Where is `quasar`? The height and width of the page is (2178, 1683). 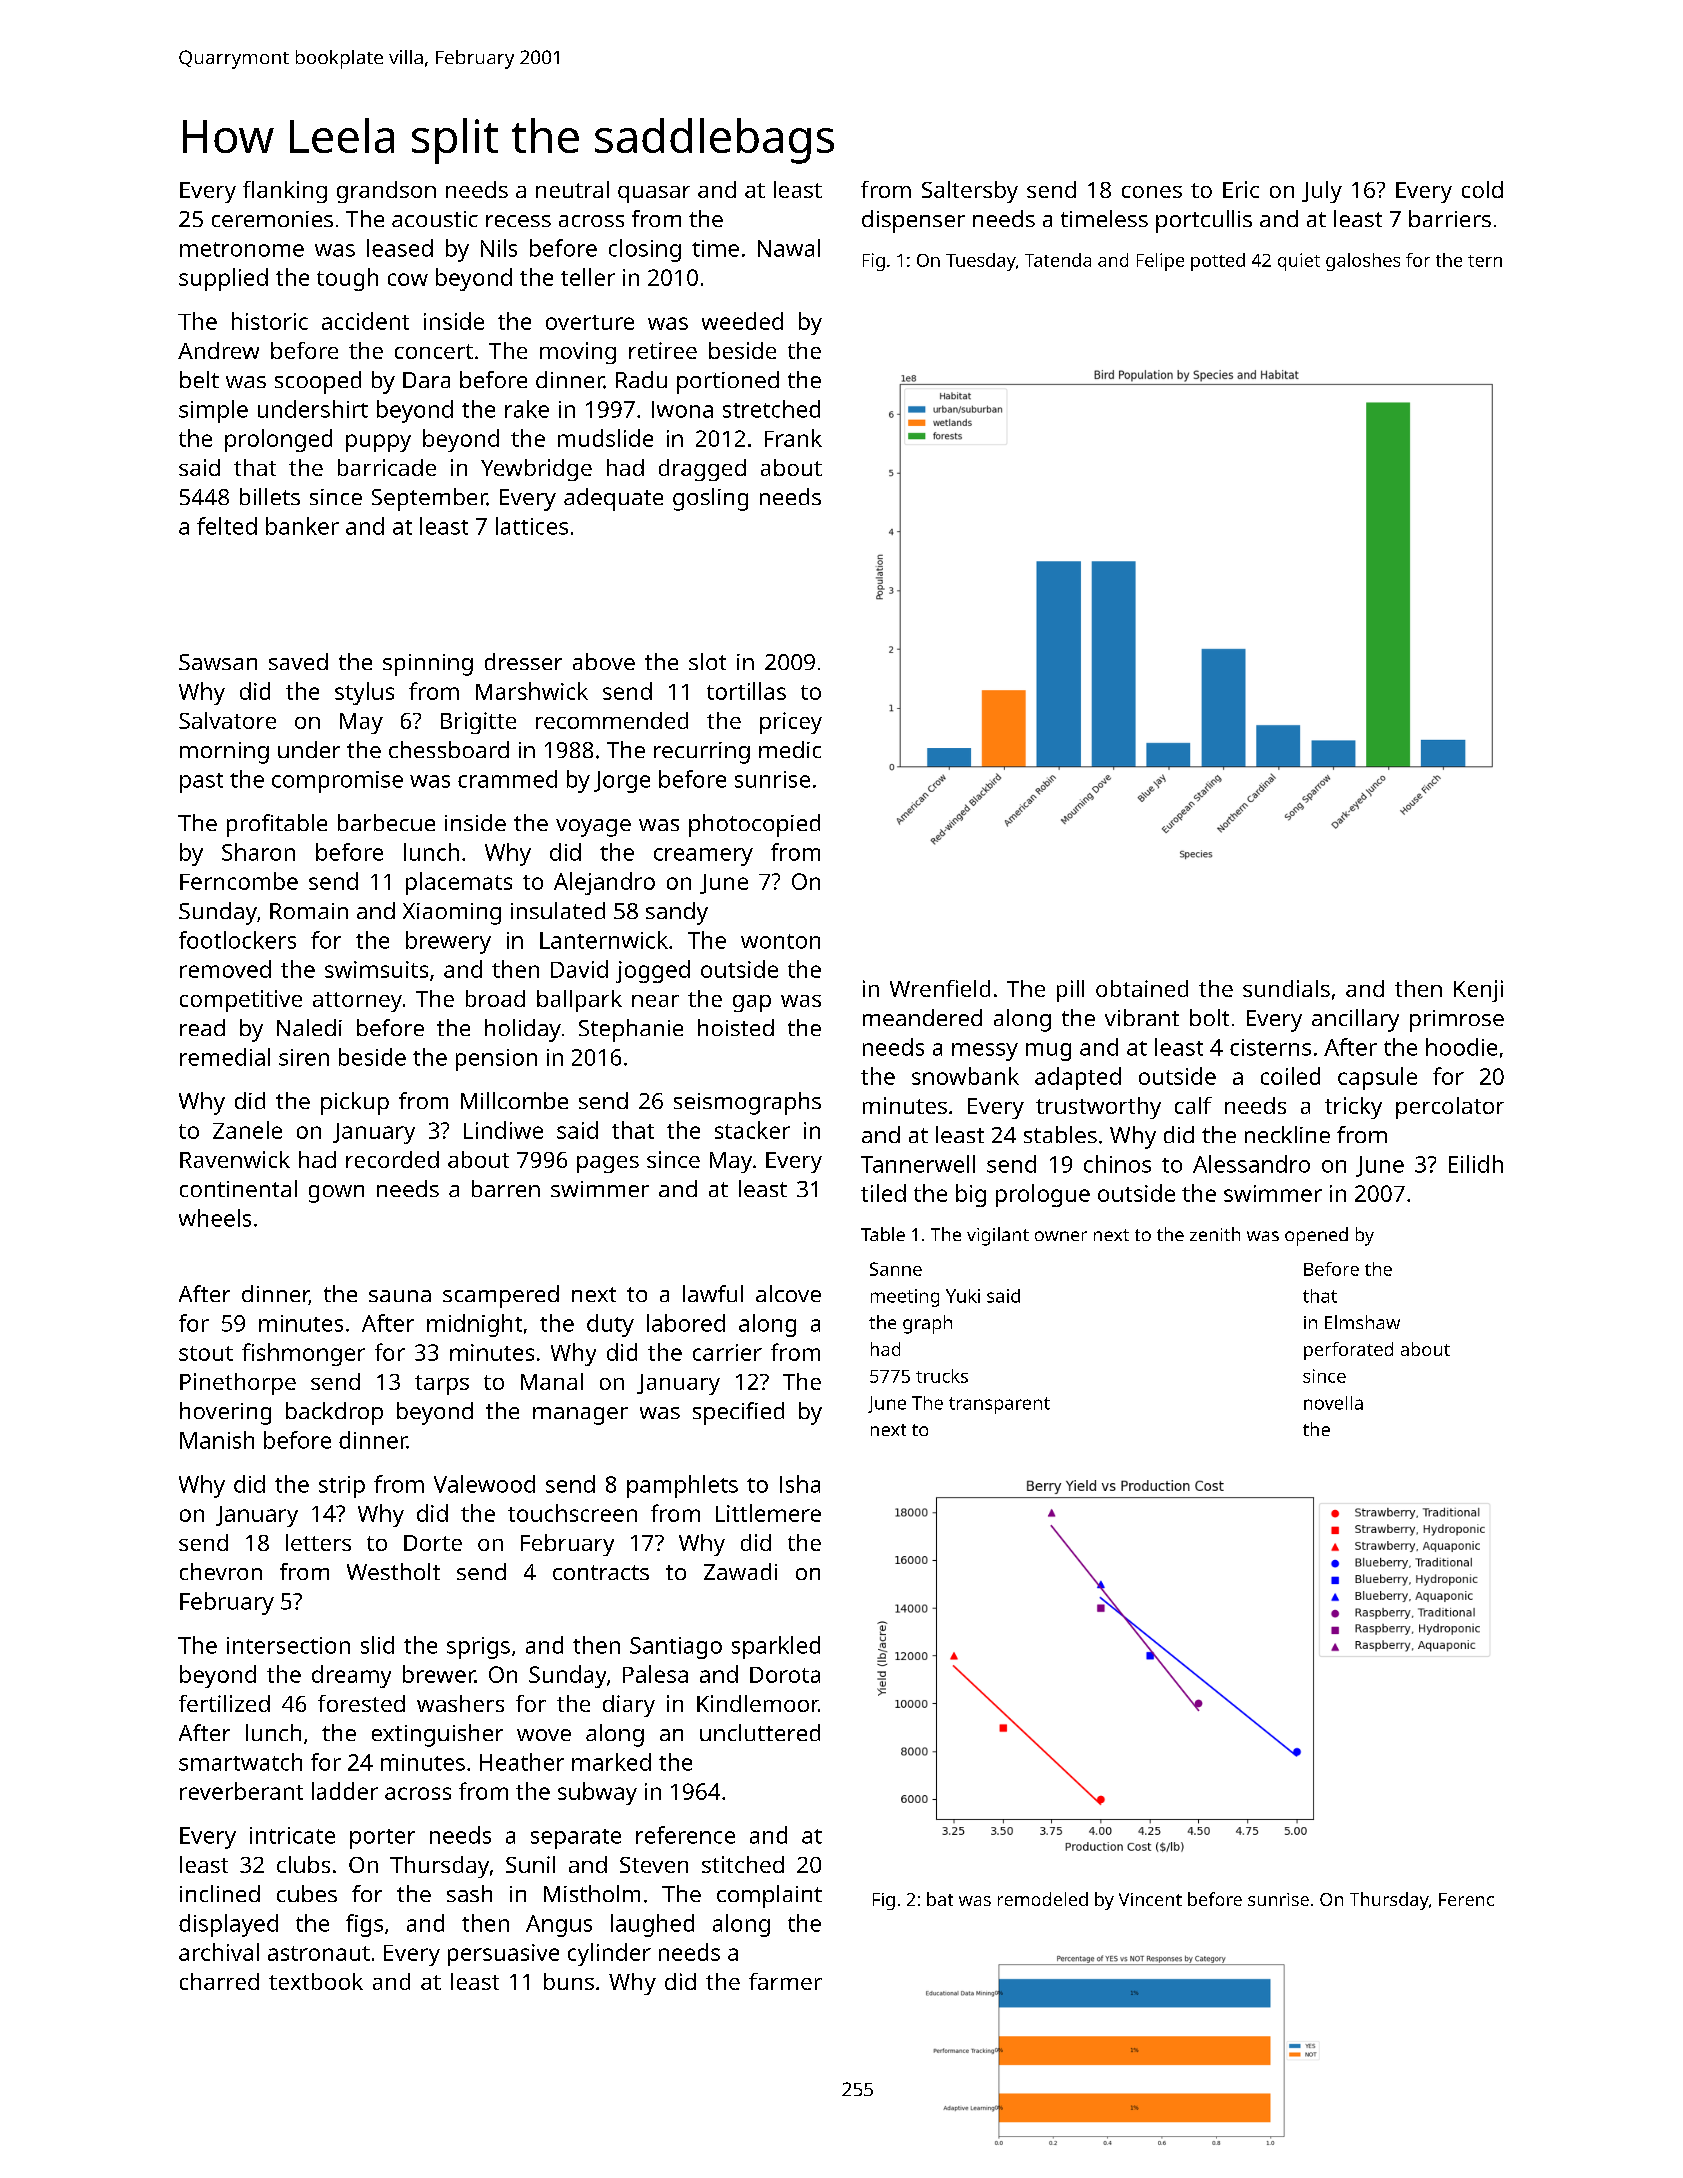 quasar is located at coordinates (654, 194).
